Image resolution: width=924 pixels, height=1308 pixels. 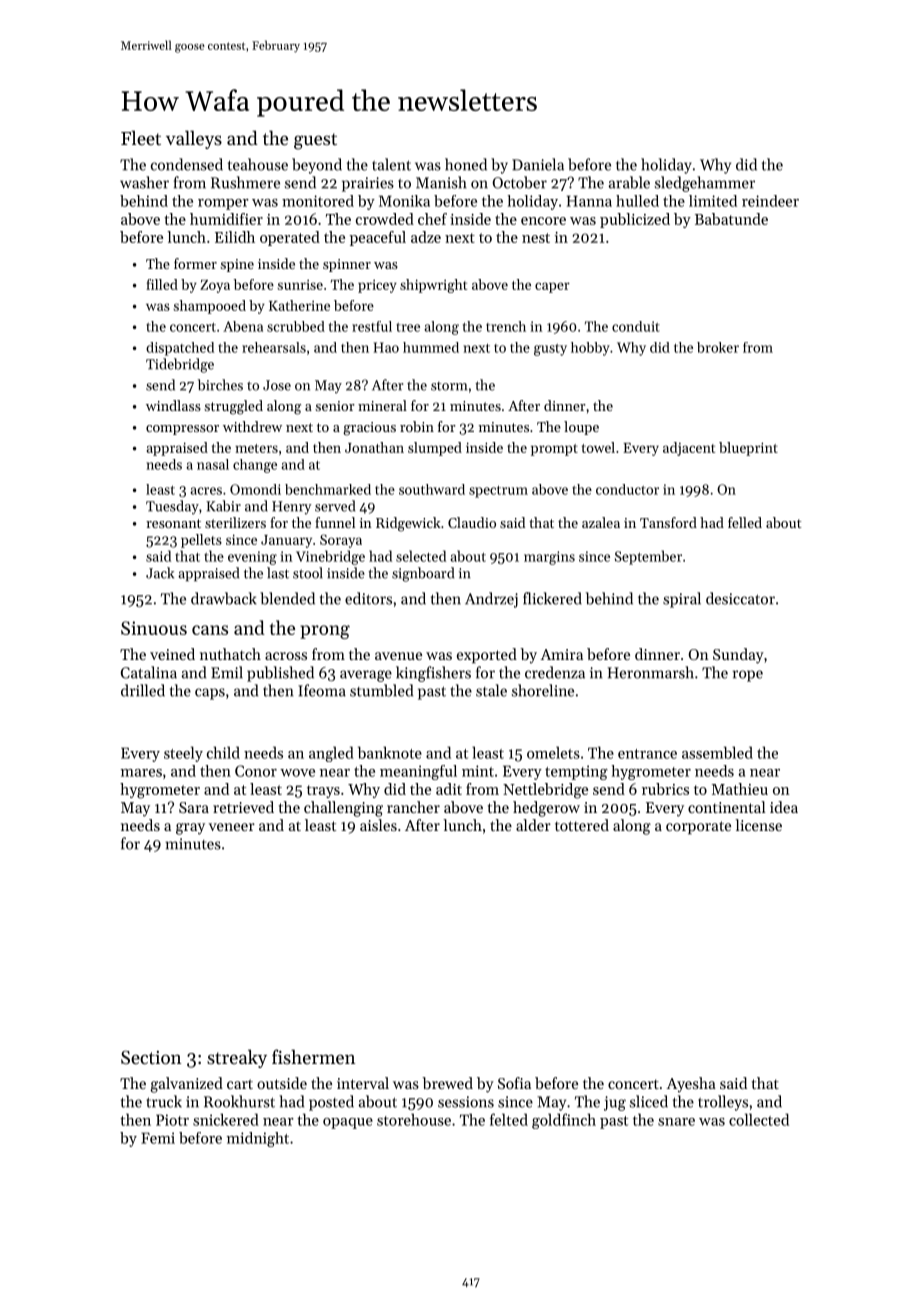 What do you see at coordinates (160, 573) in the screenshot?
I see `Jack` at bounding box center [160, 573].
